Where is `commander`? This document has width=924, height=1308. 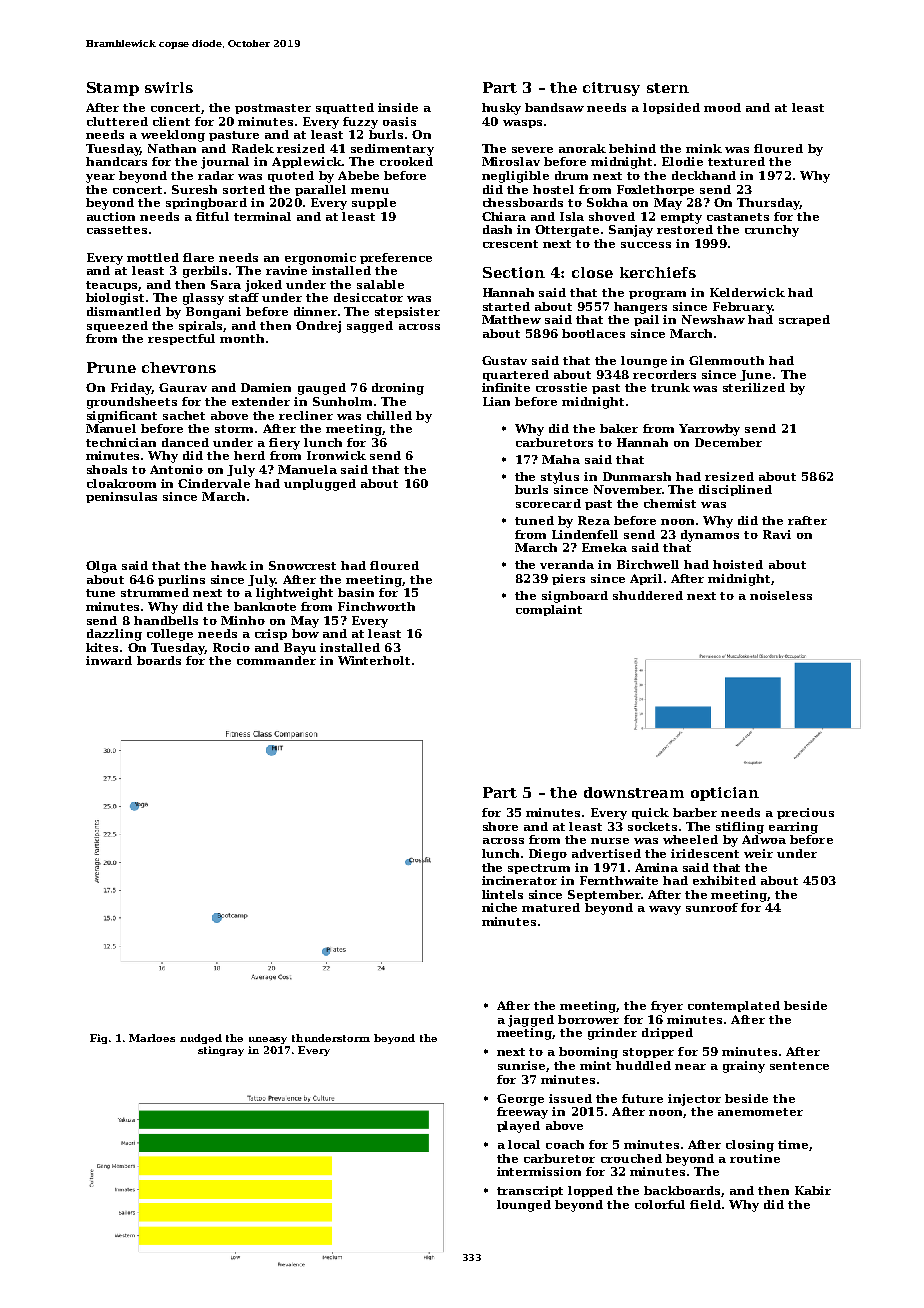 commander is located at coordinates (276, 660).
